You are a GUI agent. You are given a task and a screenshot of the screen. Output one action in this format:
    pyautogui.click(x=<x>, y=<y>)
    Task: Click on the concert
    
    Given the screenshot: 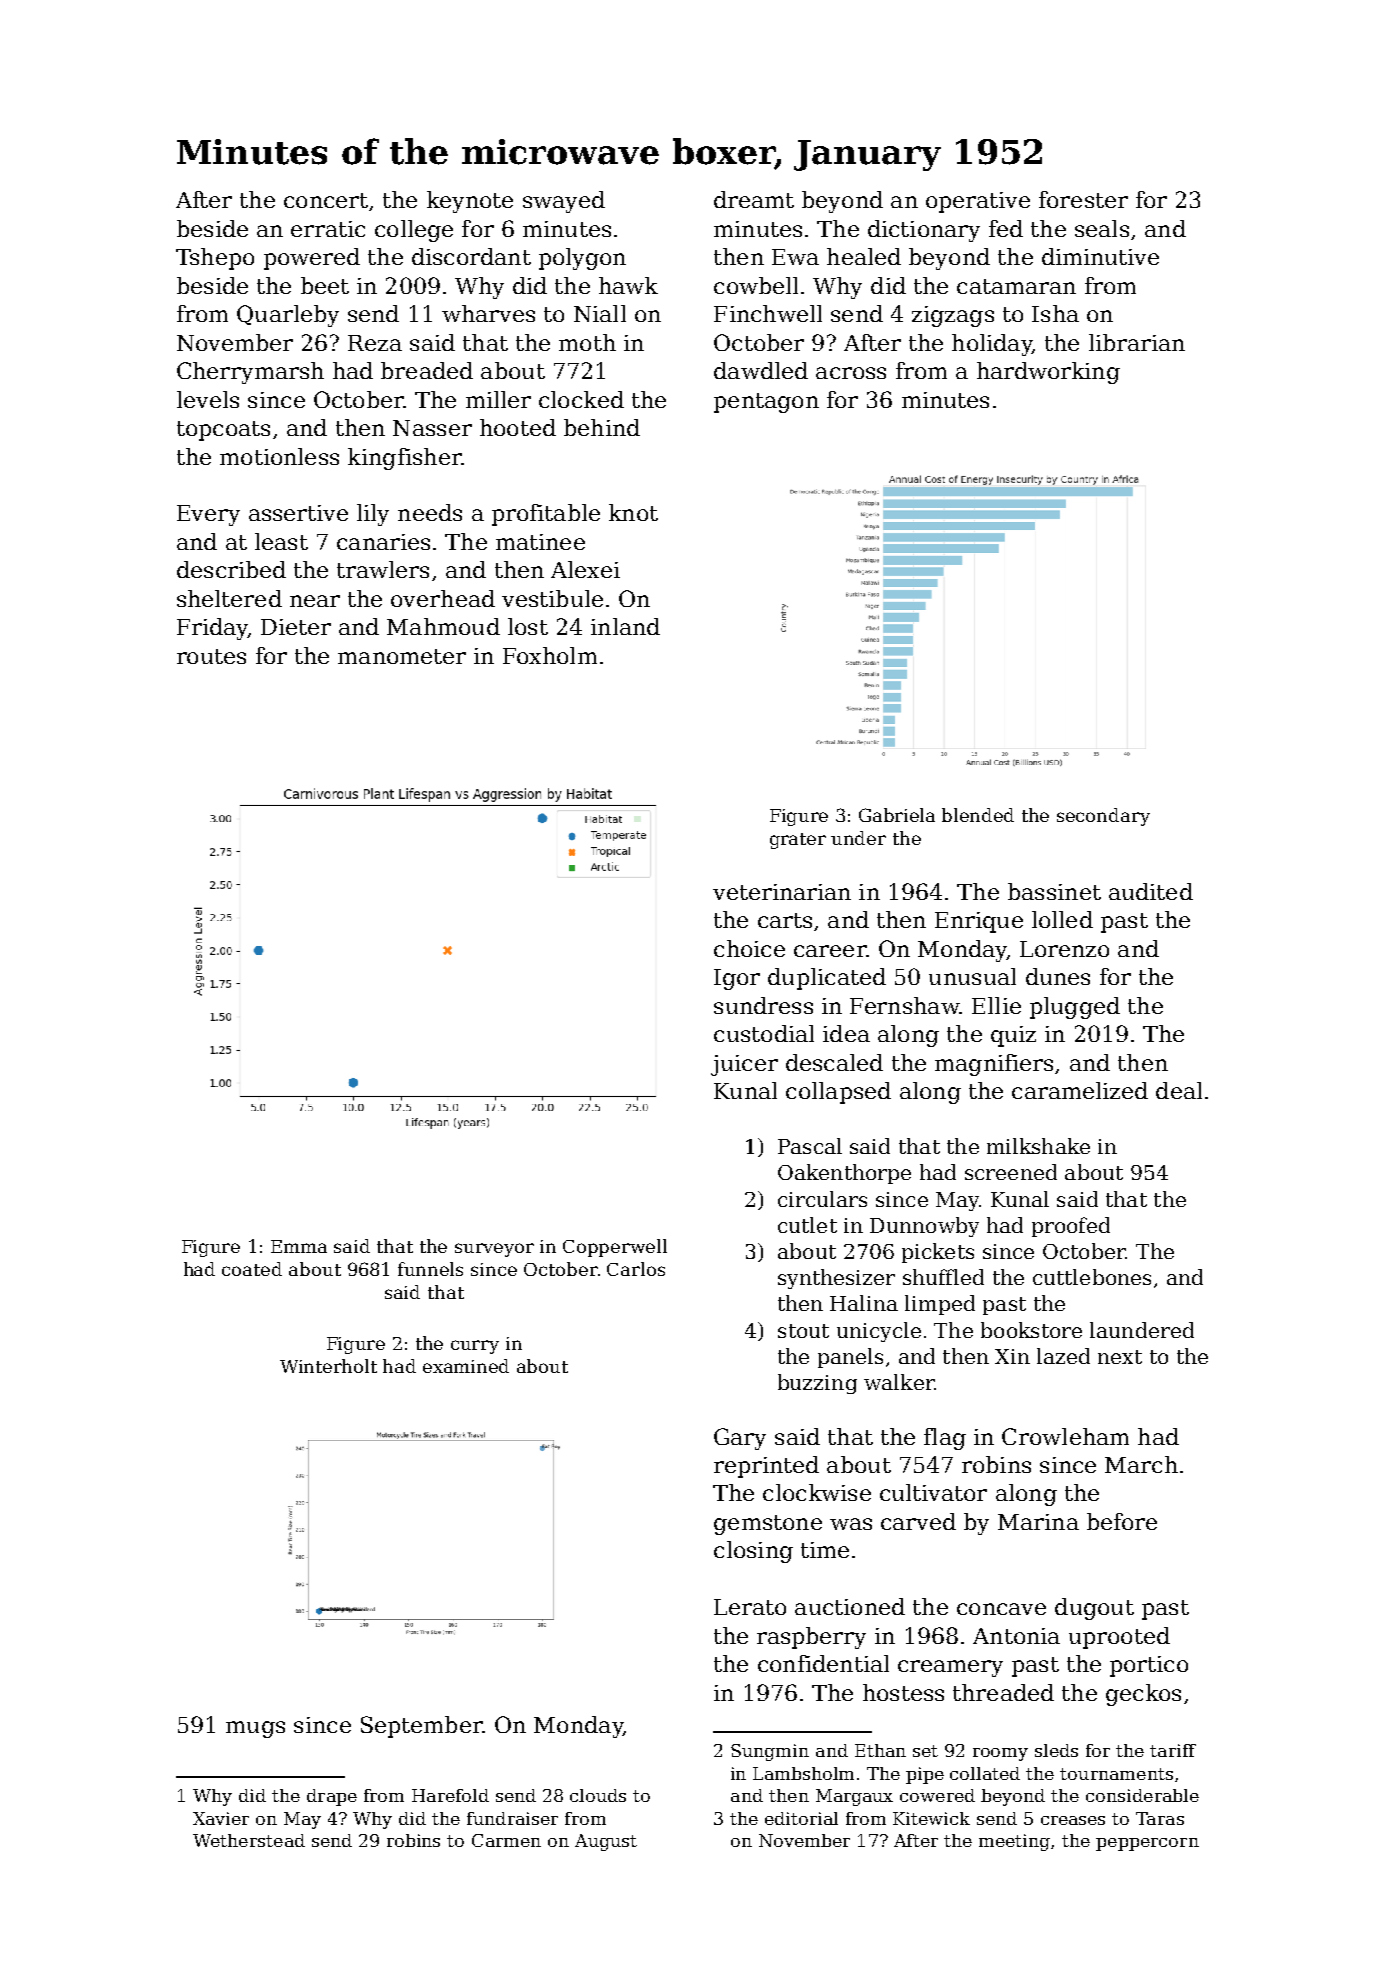 What is the action you would take?
    pyautogui.click(x=326, y=200)
